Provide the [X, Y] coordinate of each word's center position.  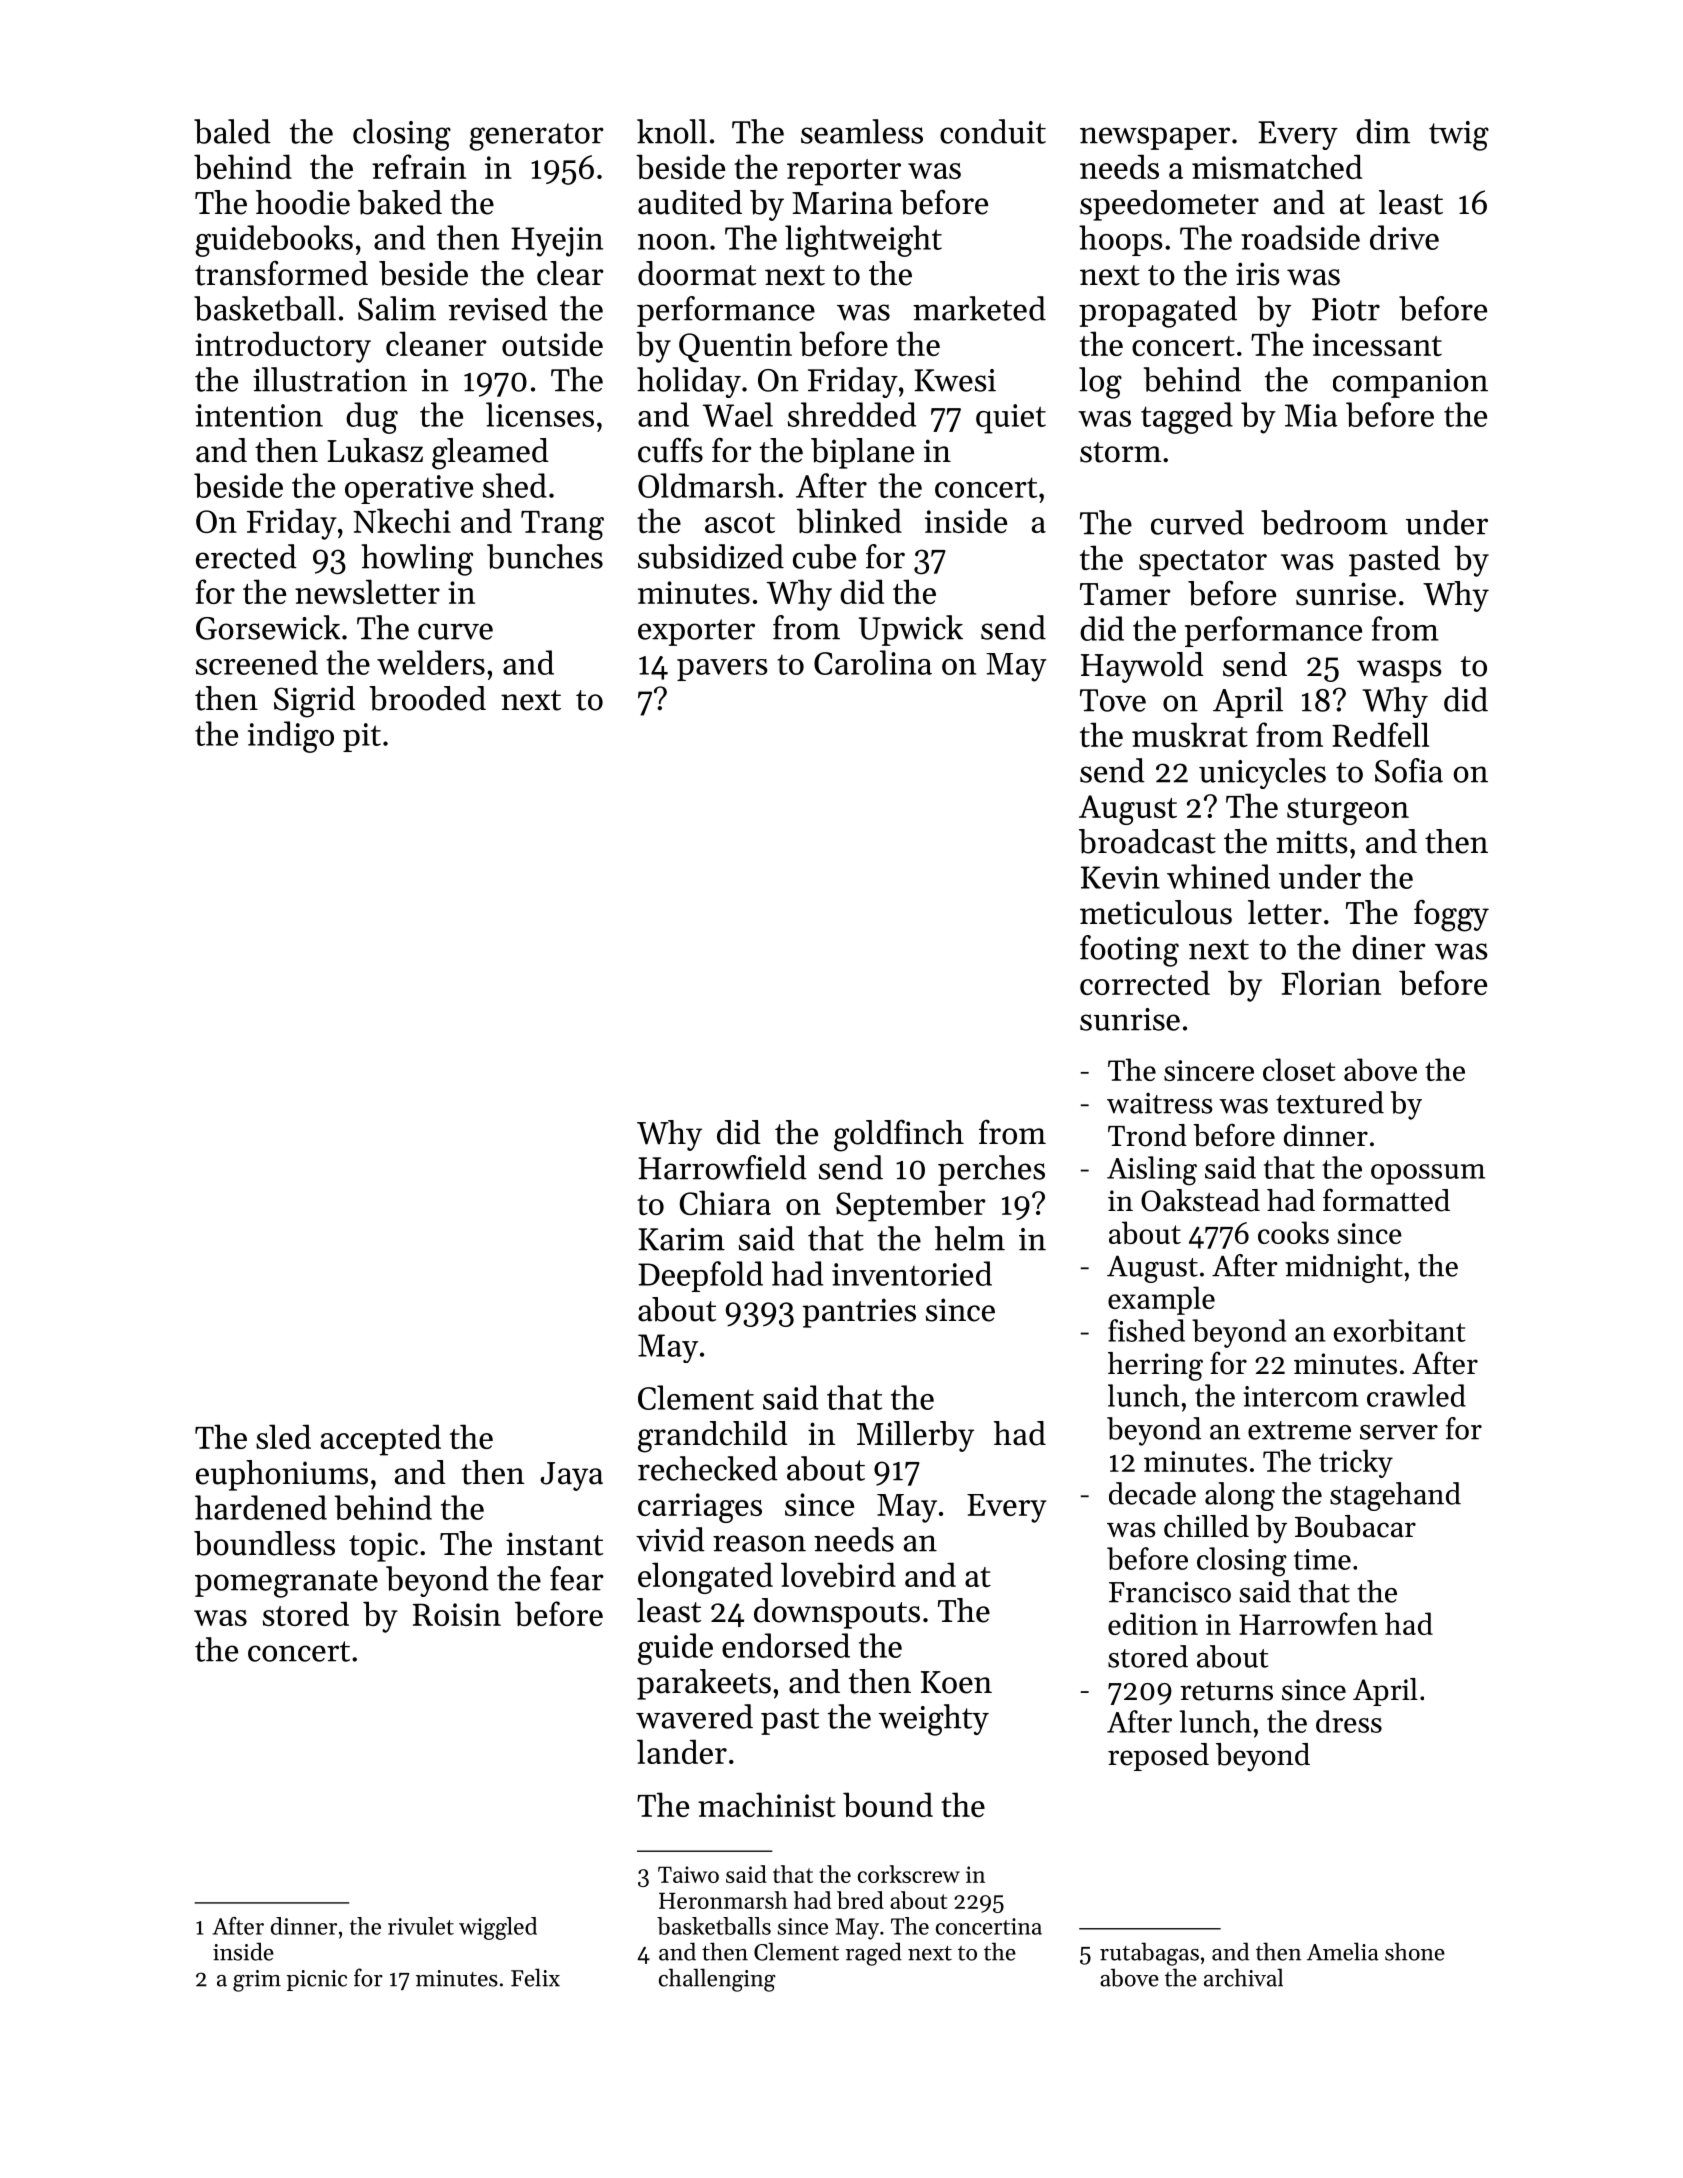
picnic [316, 1980]
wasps [1399, 671]
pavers [722, 670]
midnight [1344, 1268]
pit [362, 737]
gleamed [490, 454]
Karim [681, 1239]
